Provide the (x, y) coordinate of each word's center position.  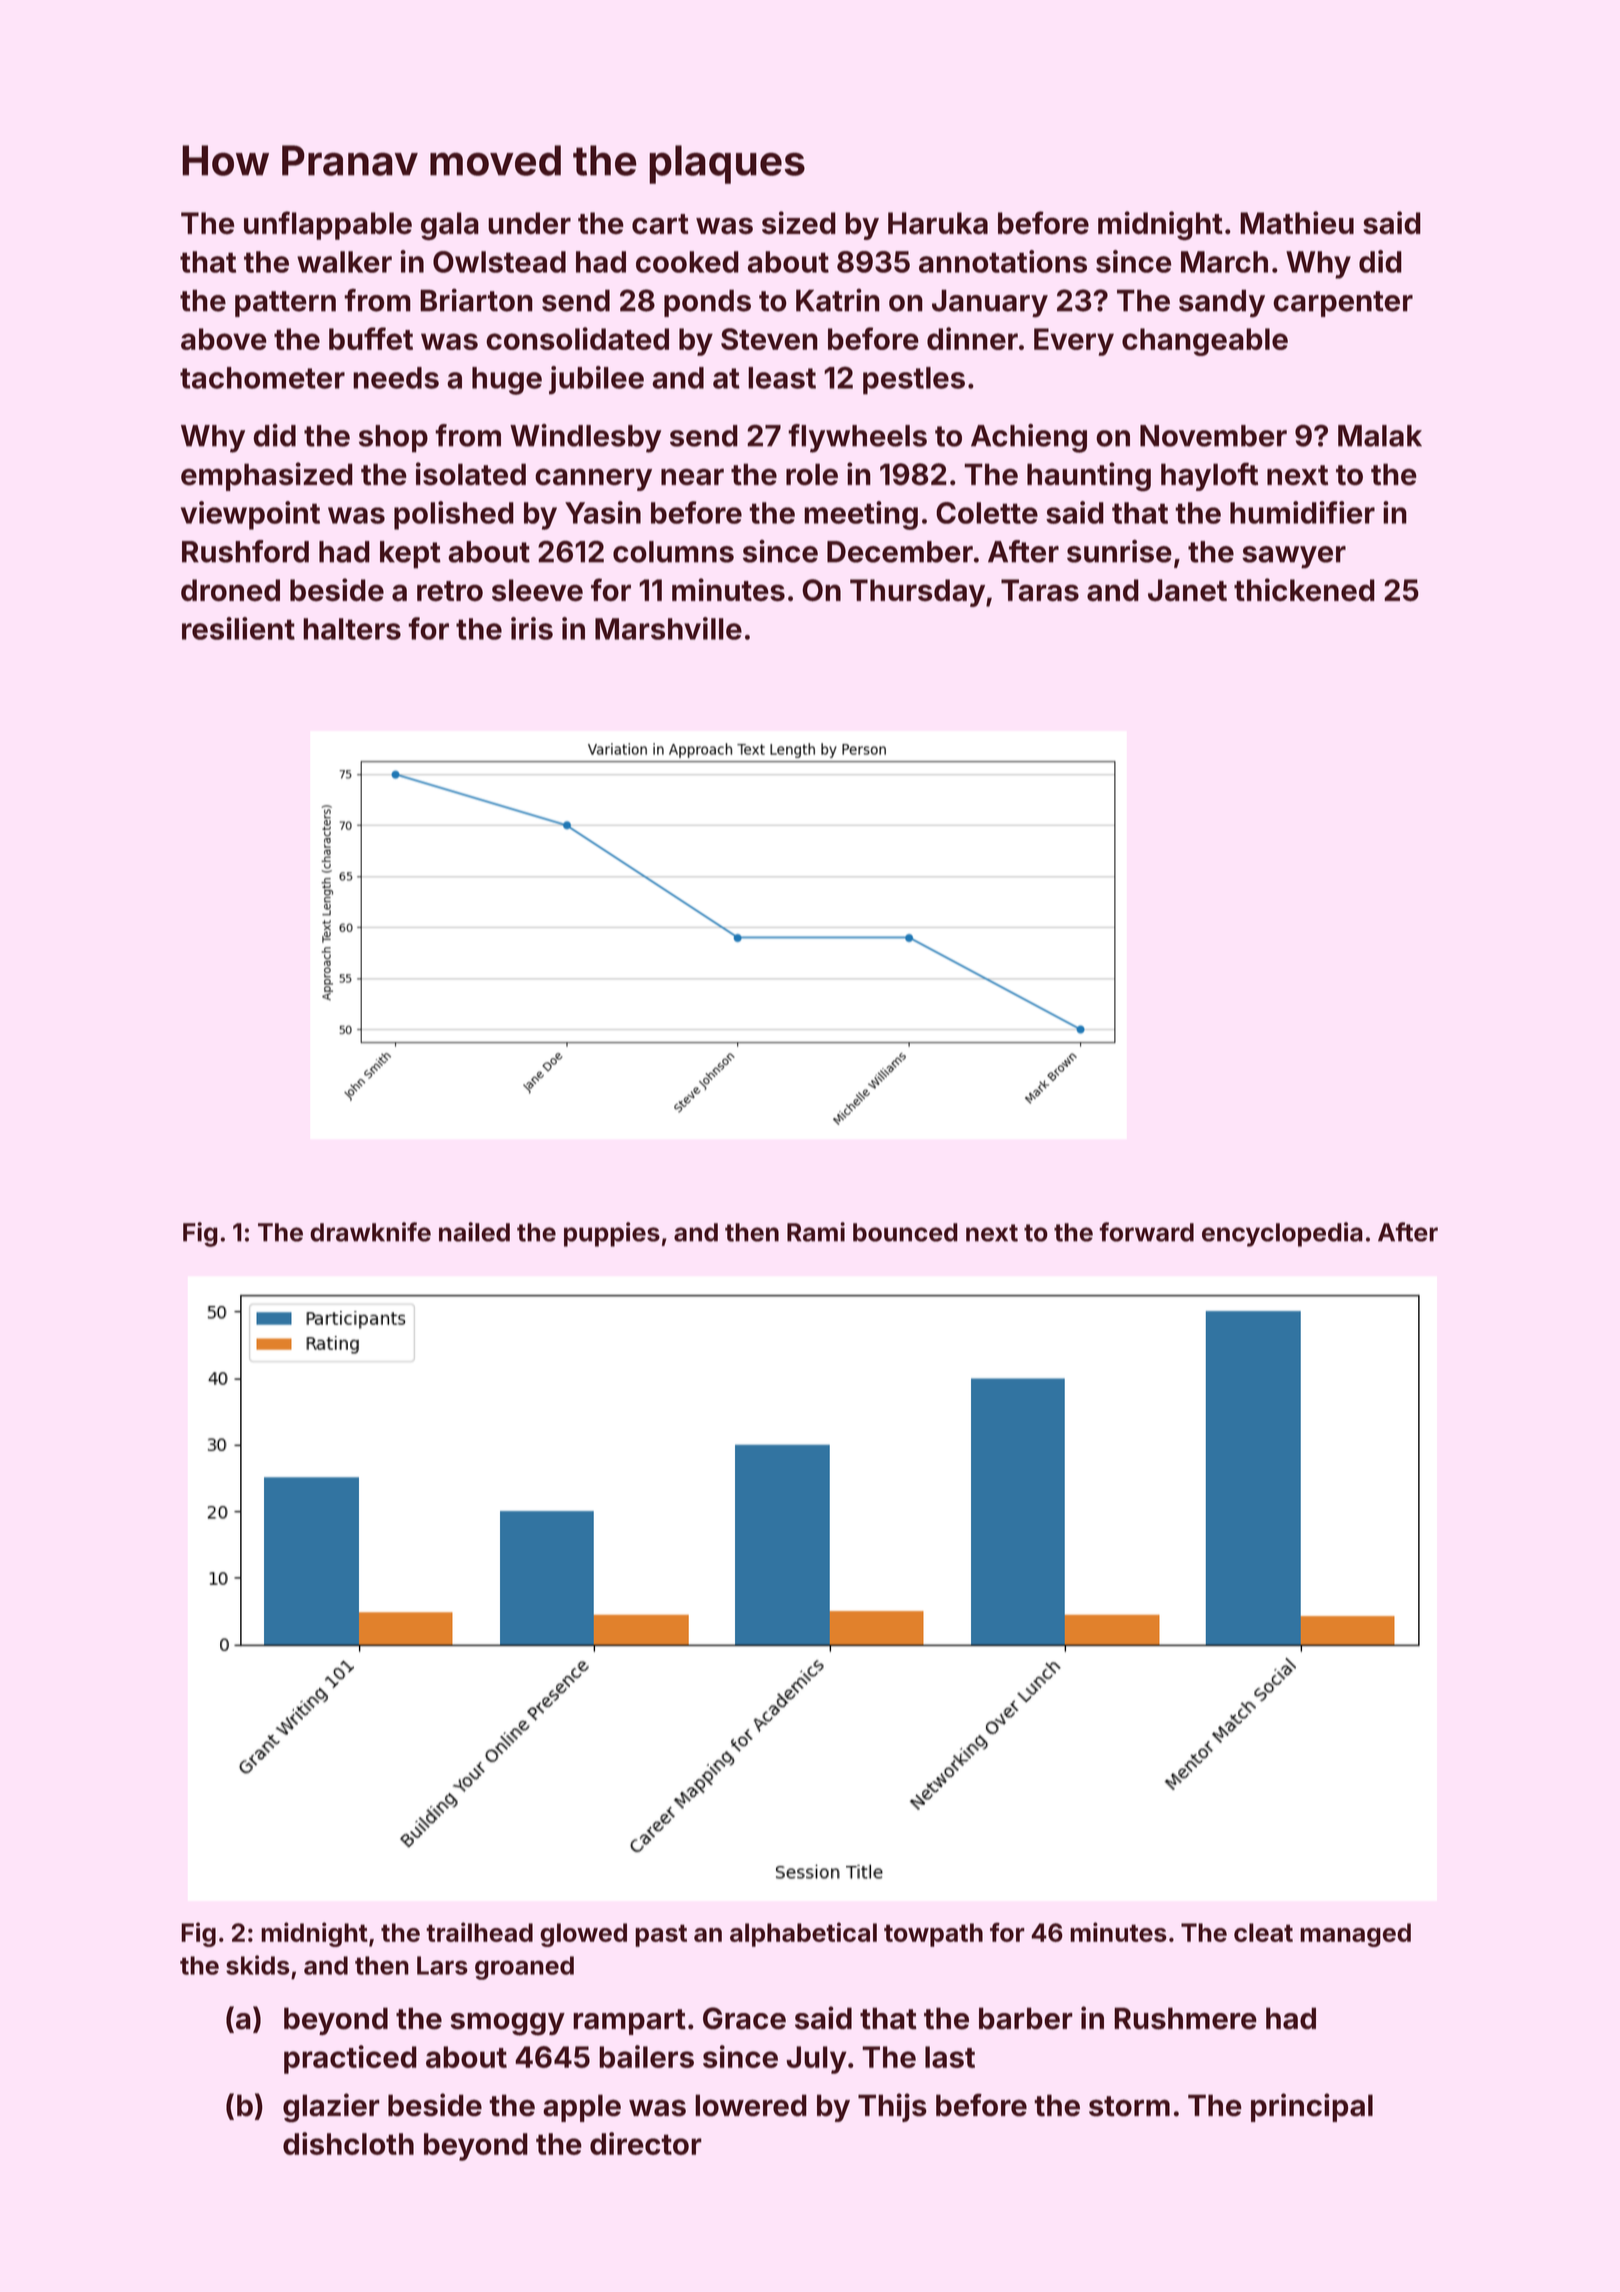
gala (450, 226)
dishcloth (348, 2143)
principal (1312, 2107)
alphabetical (803, 1934)
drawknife (370, 1232)
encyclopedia (1282, 1234)
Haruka (938, 223)
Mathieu (1297, 223)
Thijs (892, 2107)
